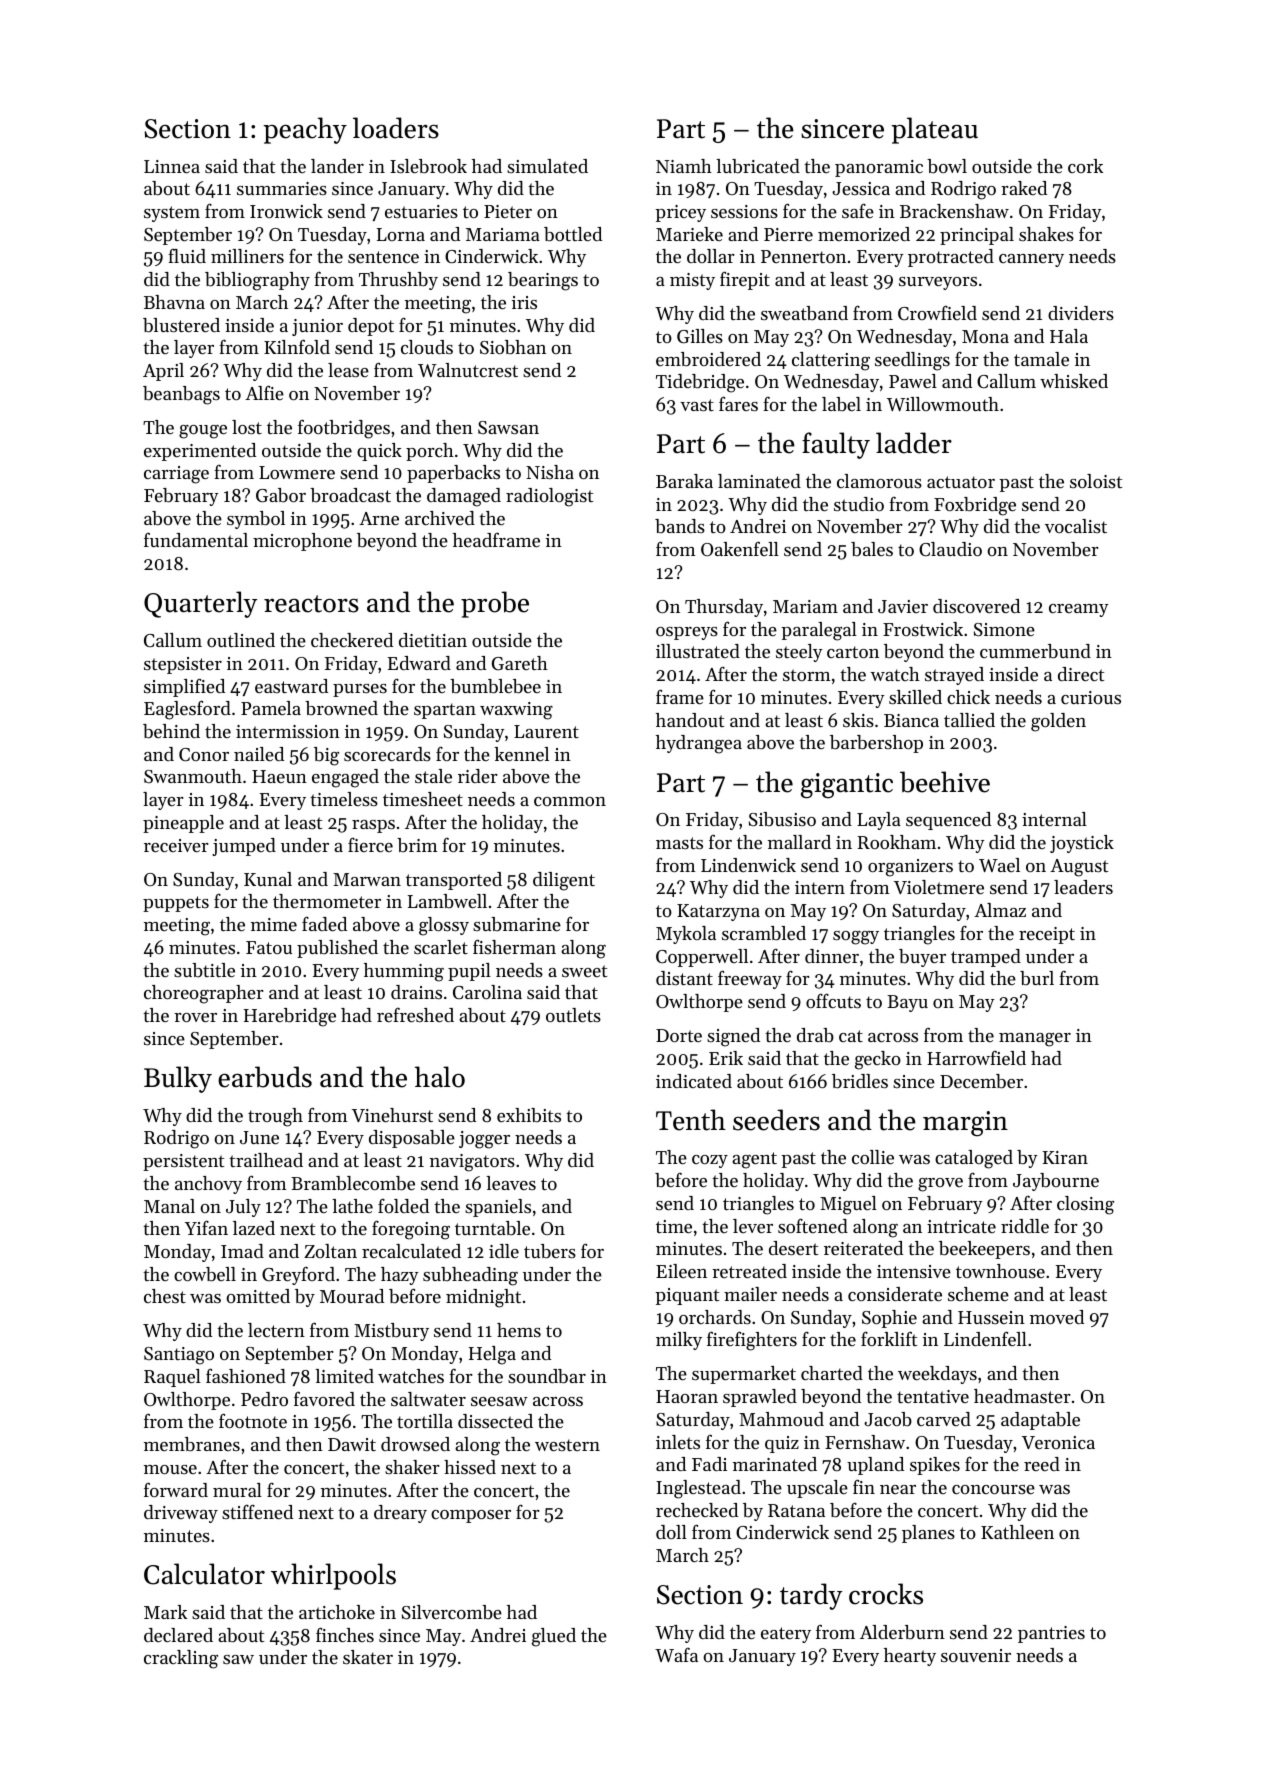  Describe the element at coordinates (950, 549) in the screenshot. I see `Claudio` at that location.
